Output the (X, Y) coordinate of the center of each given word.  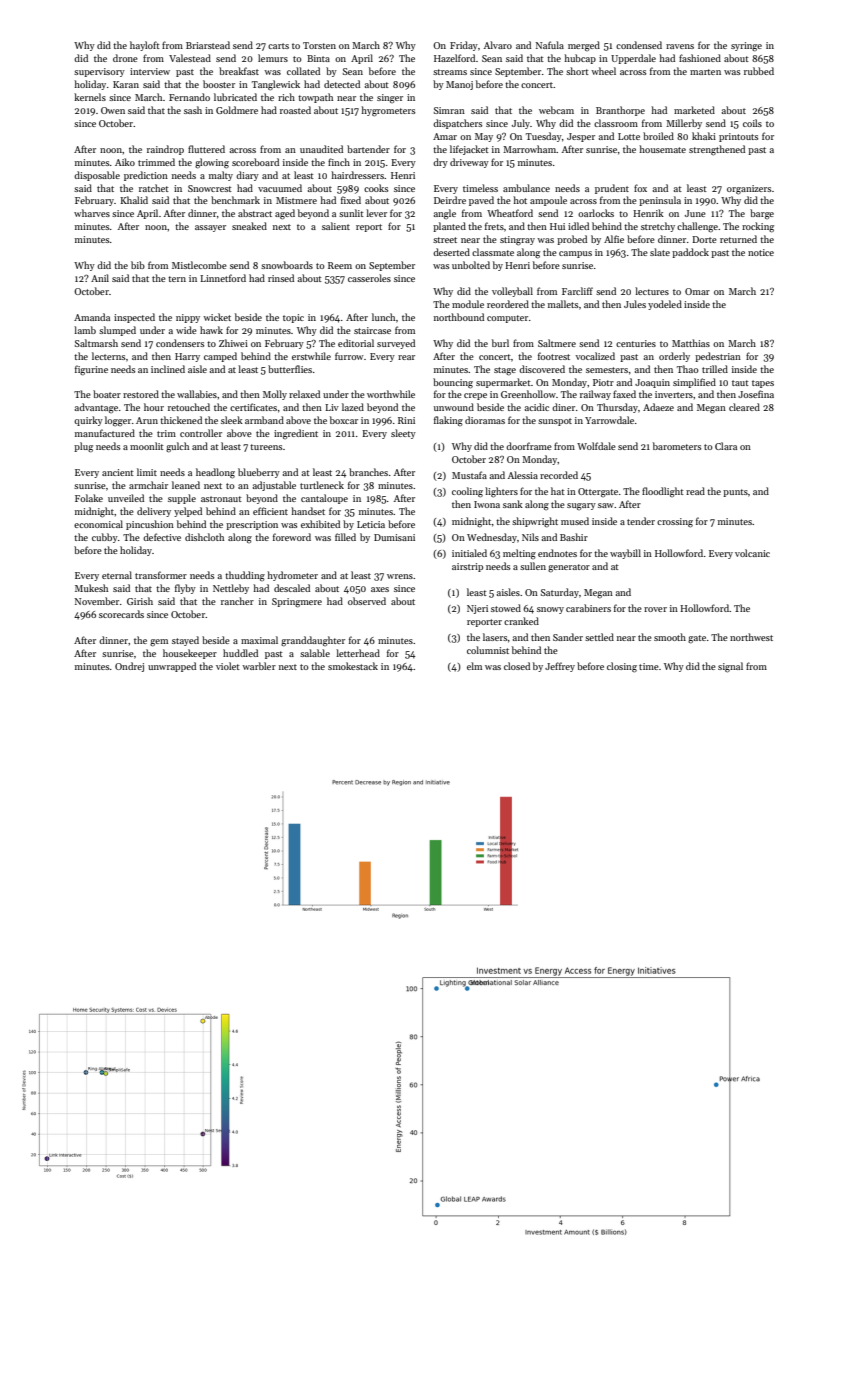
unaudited (321, 149)
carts (278, 46)
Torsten (319, 45)
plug (83, 447)
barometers (677, 446)
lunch (384, 317)
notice (761, 252)
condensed (639, 45)
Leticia (371, 524)
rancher (237, 601)
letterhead (358, 653)
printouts (738, 137)
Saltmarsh (96, 343)
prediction (146, 176)
